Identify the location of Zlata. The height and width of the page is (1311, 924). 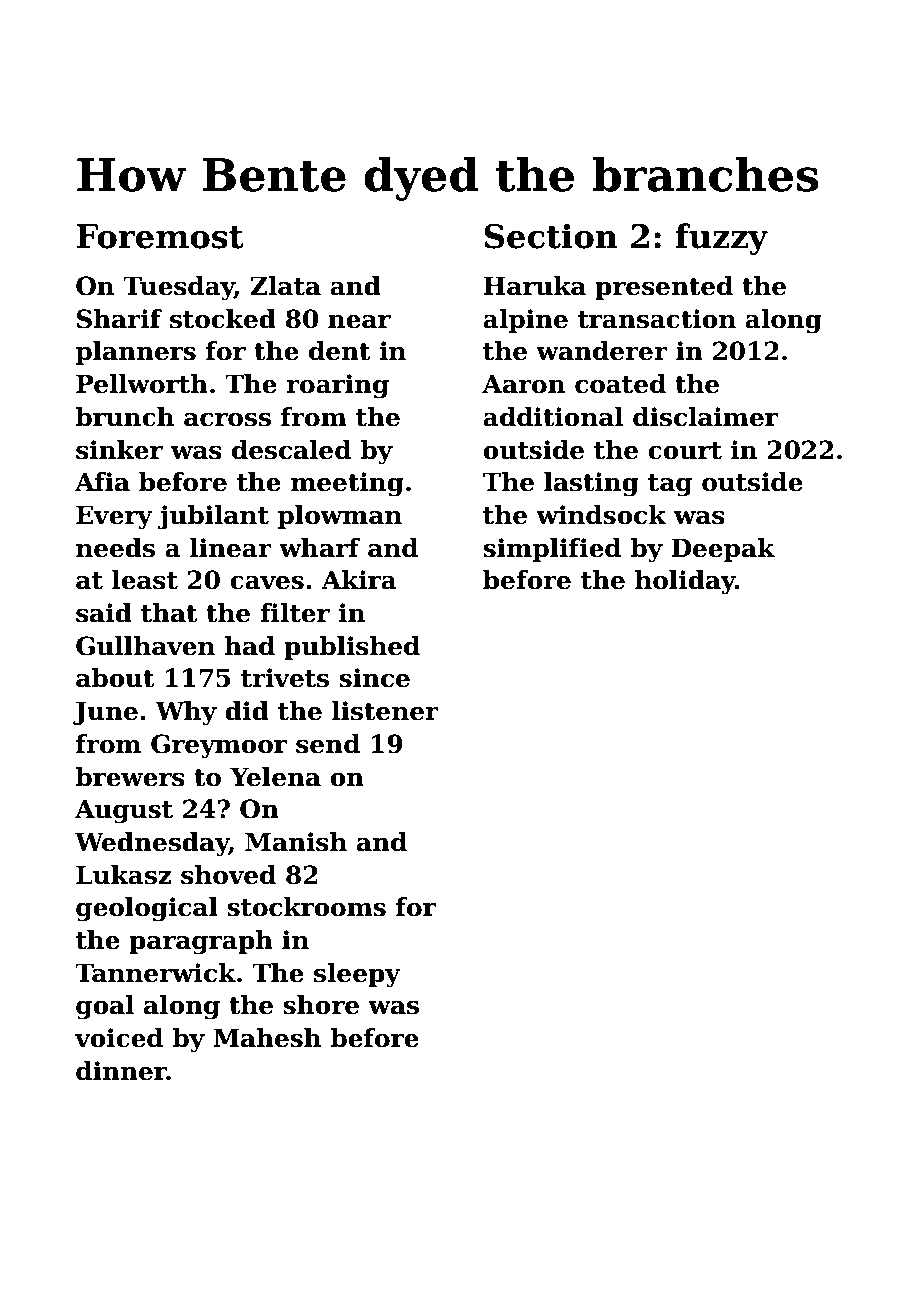
(286, 286).
